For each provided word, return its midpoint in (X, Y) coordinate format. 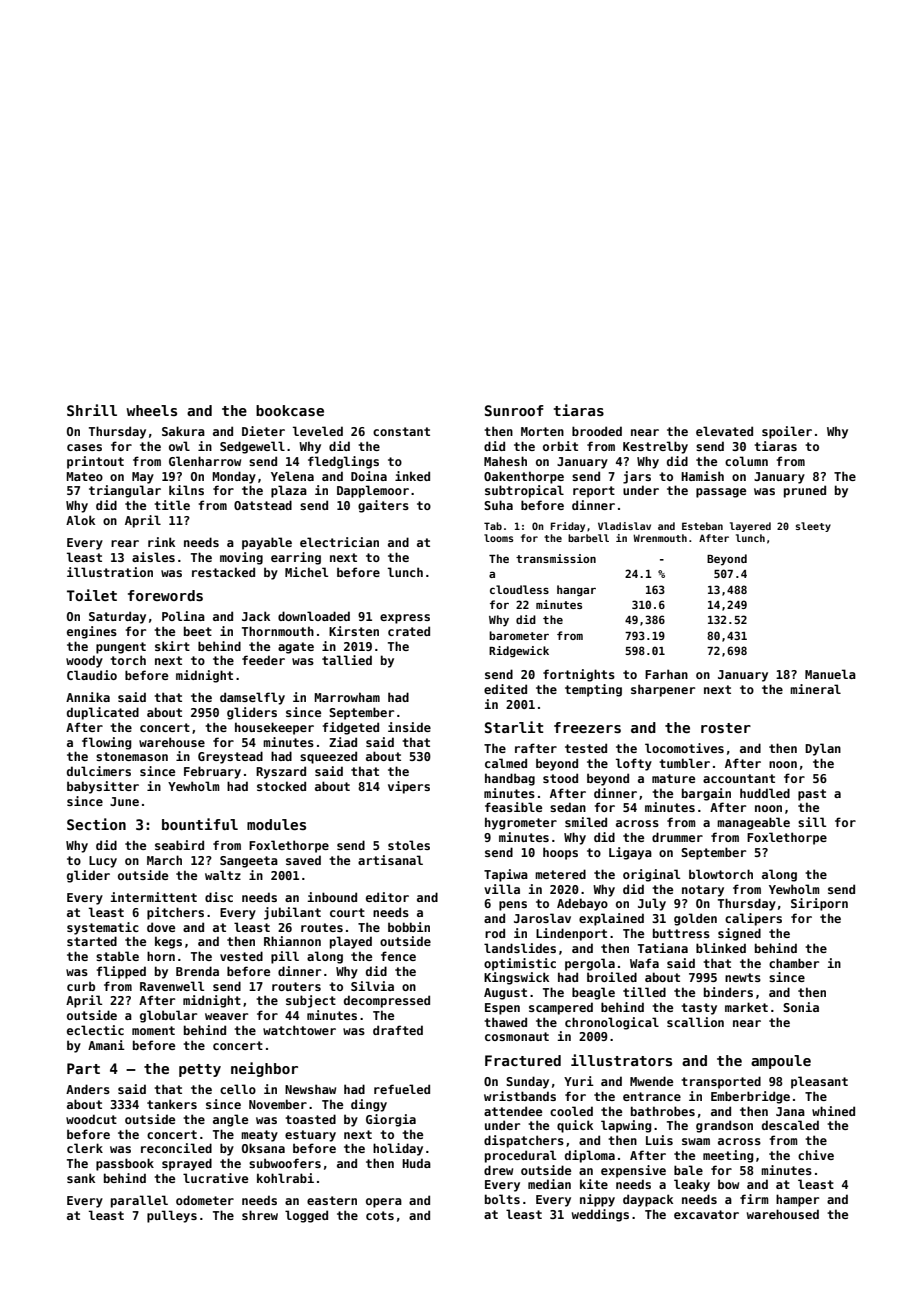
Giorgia (391, 1120)
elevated (724, 431)
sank (81, 1178)
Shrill (92, 410)
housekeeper (274, 728)
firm (754, 1199)
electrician (339, 542)
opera (384, 1203)
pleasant (819, 1082)
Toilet (92, 595)
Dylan (823, 749)
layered (750, 527)
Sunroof (514, 410)
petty (200, 1070)
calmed (506, 763)
